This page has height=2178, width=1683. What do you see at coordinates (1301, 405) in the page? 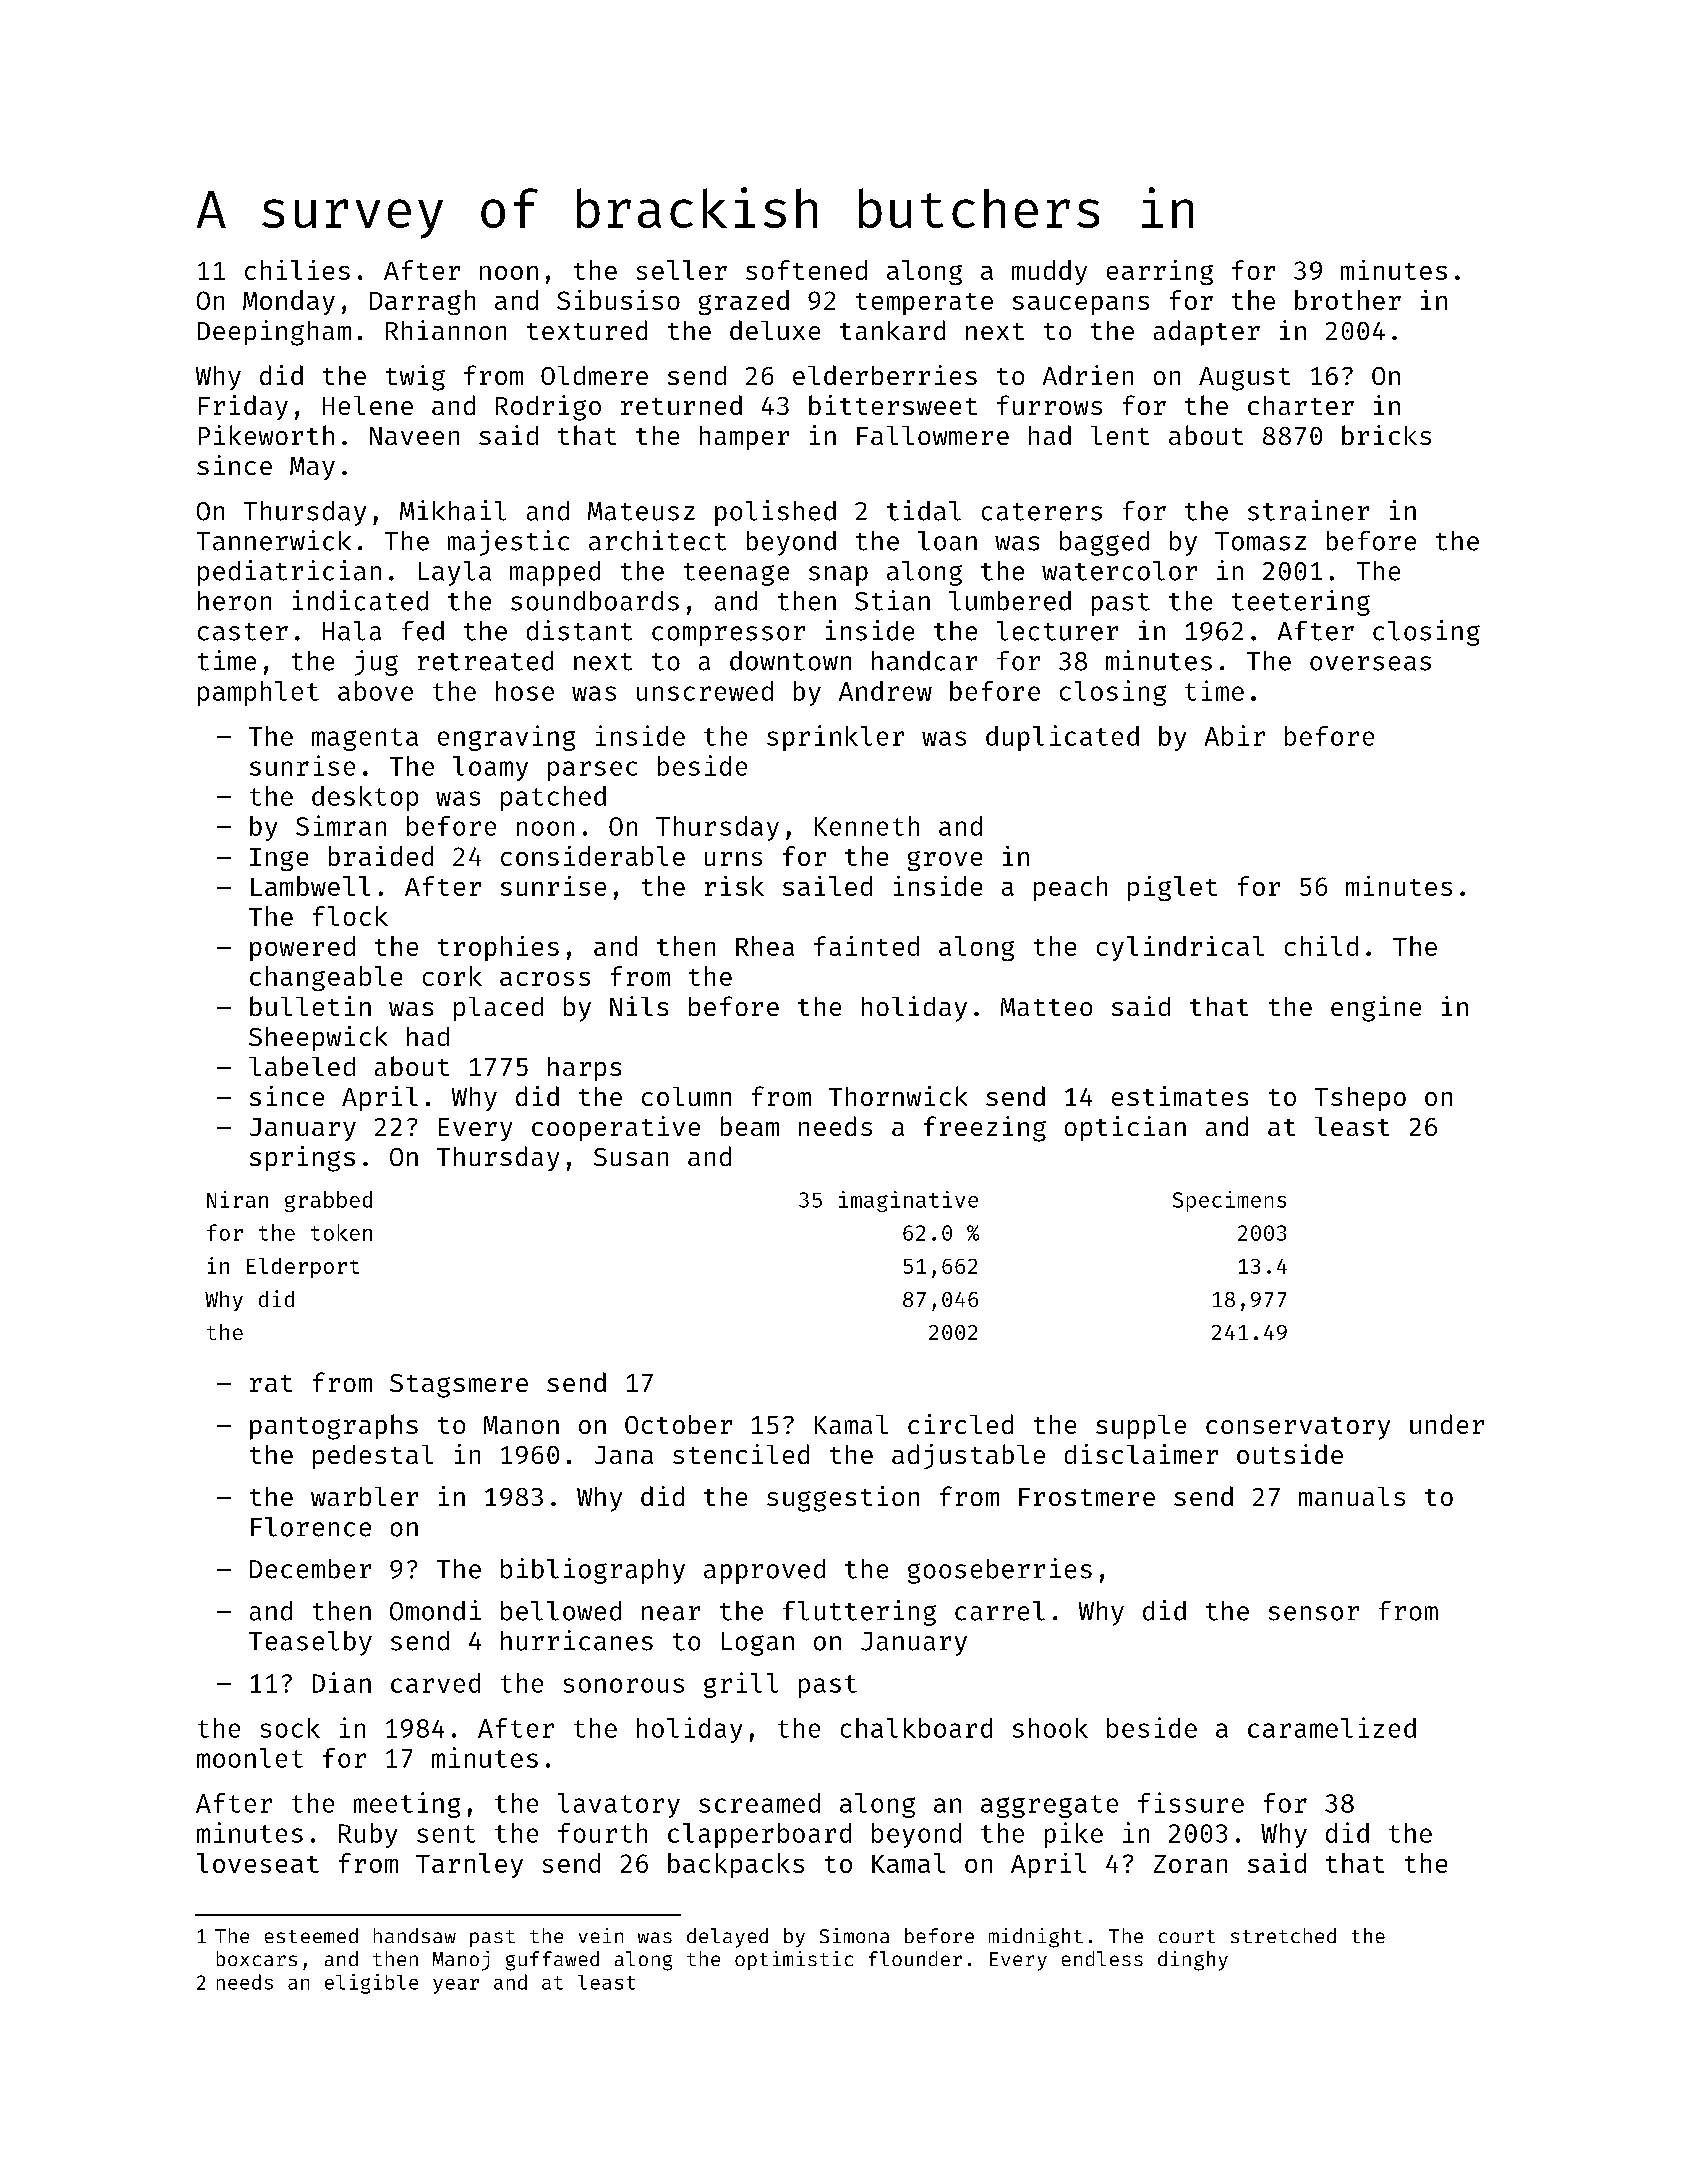
I see `charter` at bounding box center [1301, 405].
